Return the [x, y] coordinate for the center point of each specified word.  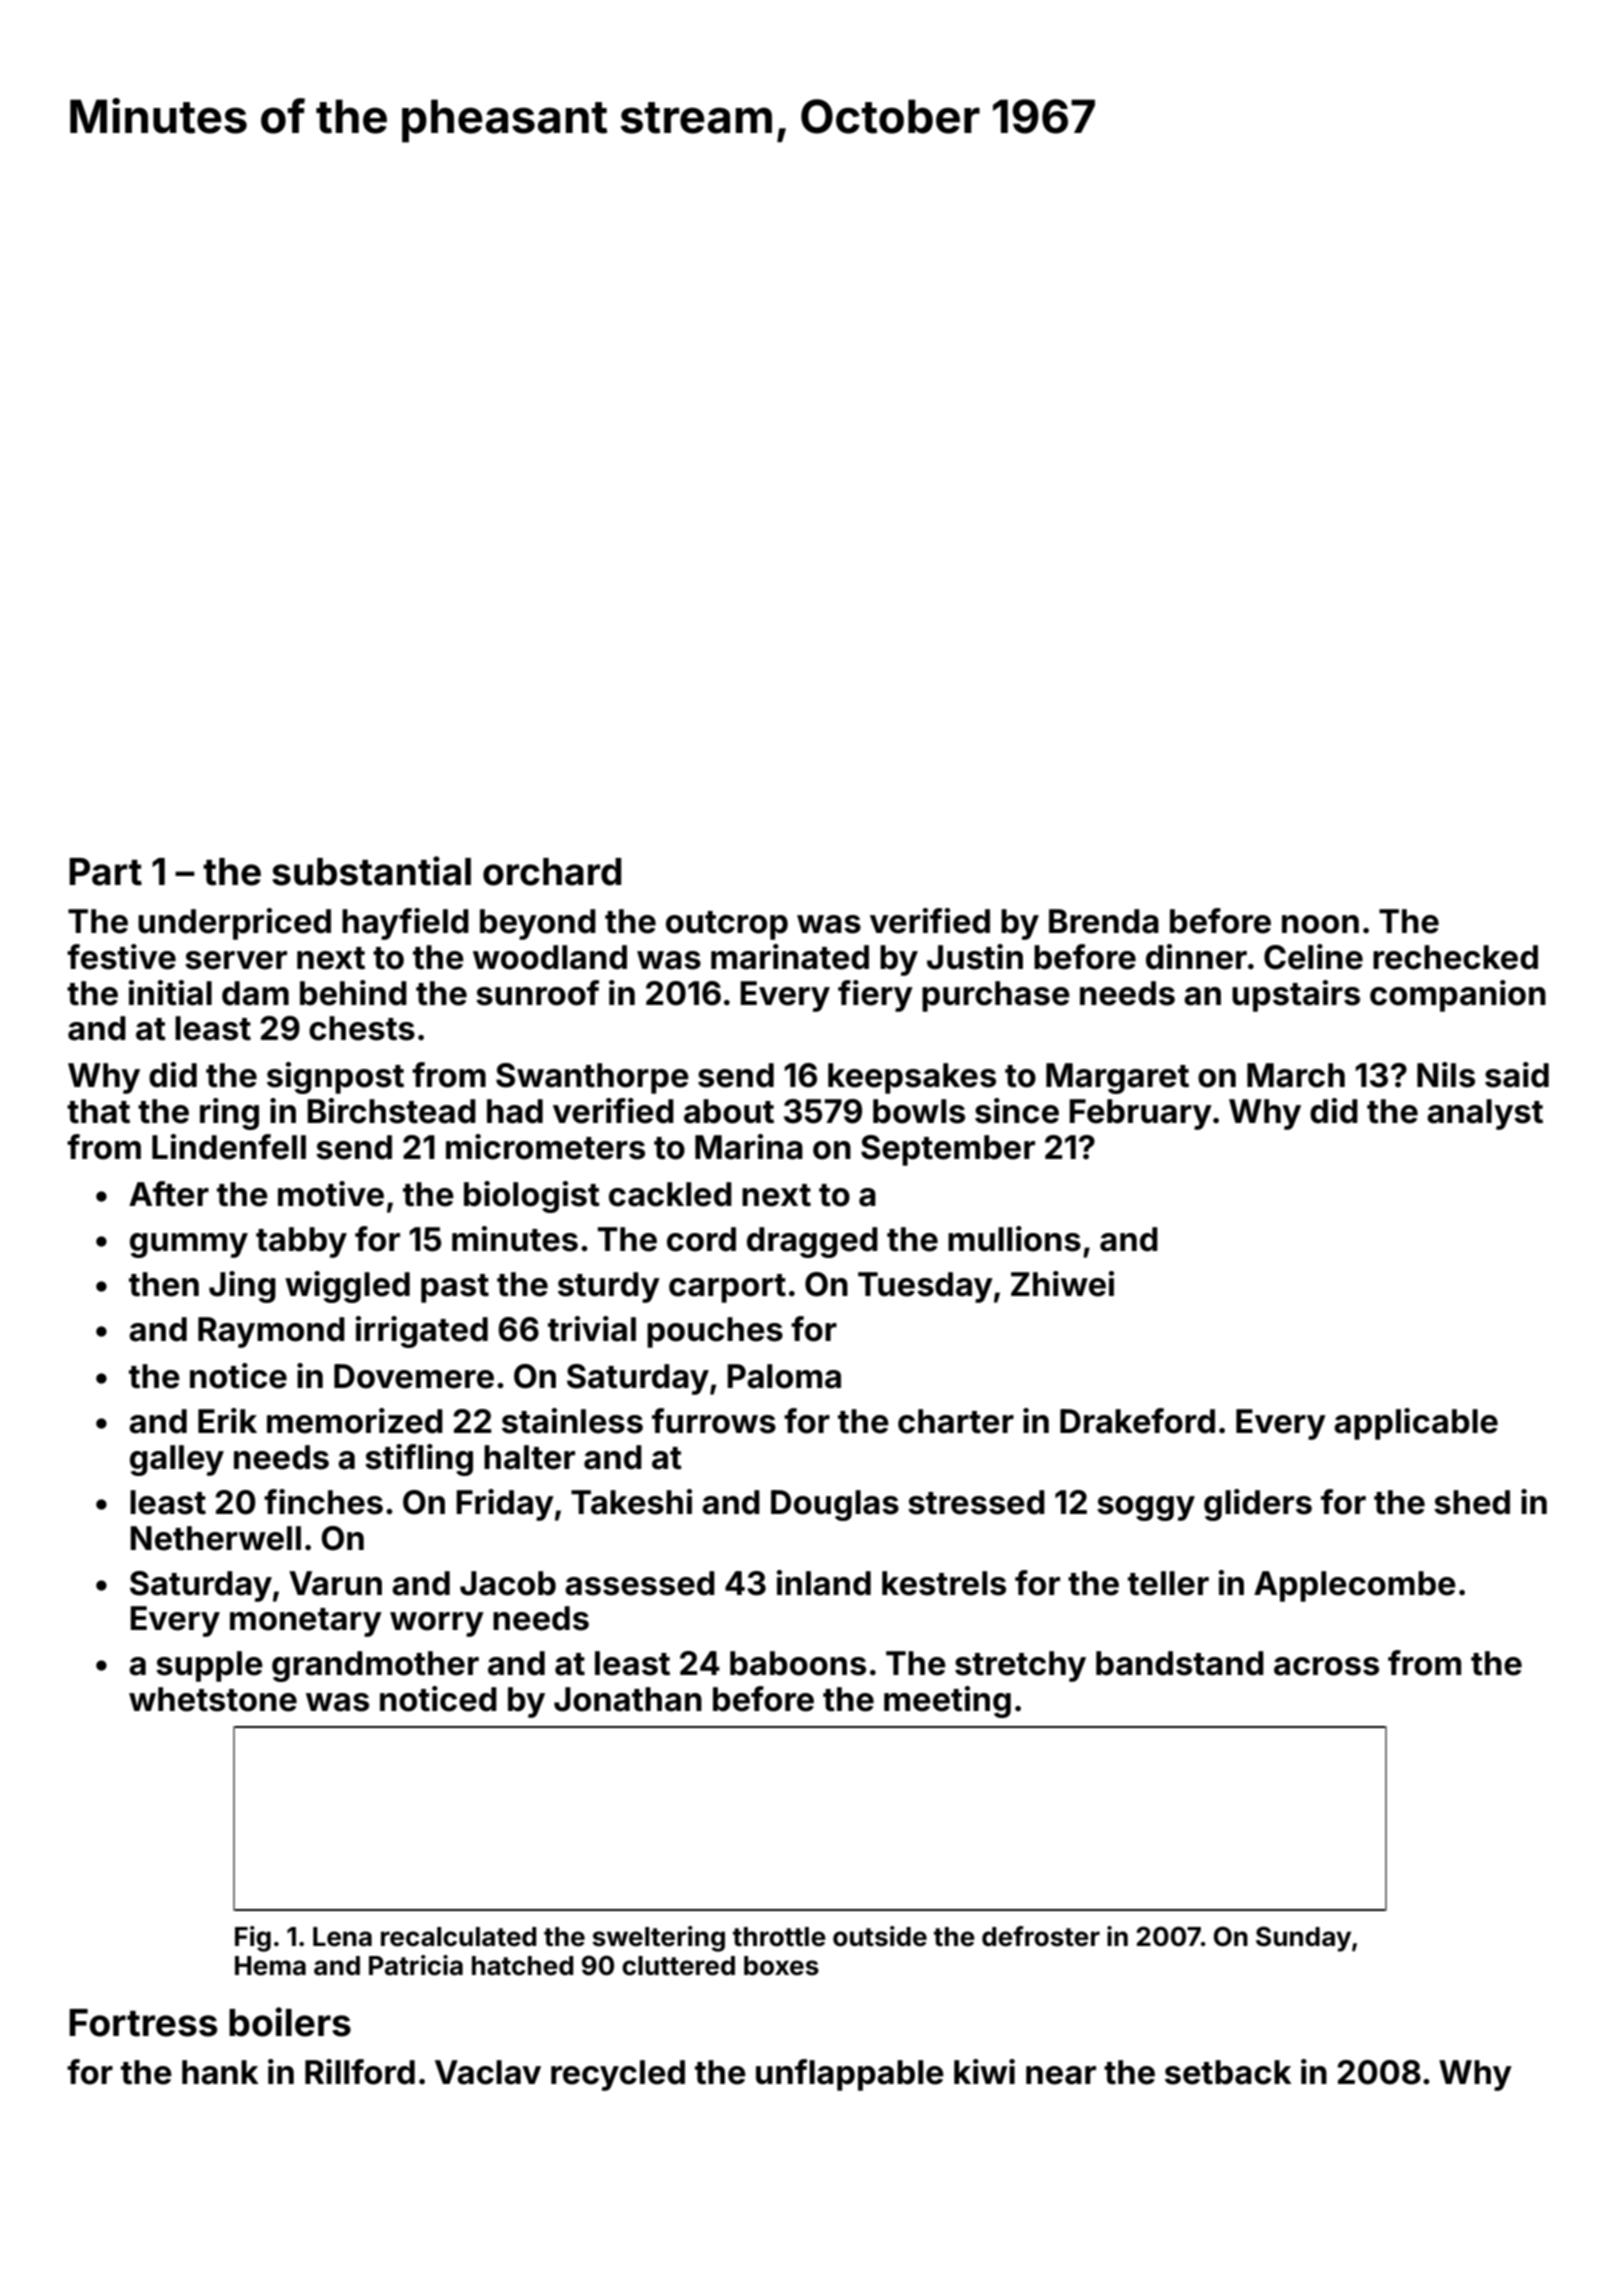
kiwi [984, 2071]
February [1140, 1114]
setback [1228, 2072]
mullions [1014, 1239]
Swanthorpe [592, 1078]
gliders [1258, 1505]
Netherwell [215, 1538]
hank [220, 2072]
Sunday [1303, 1939]
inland [823, 1583]
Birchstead [391, 1111]
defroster [1041, 1936]
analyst [1485, 1114]
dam [255, 993]
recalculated [459, 1937]
